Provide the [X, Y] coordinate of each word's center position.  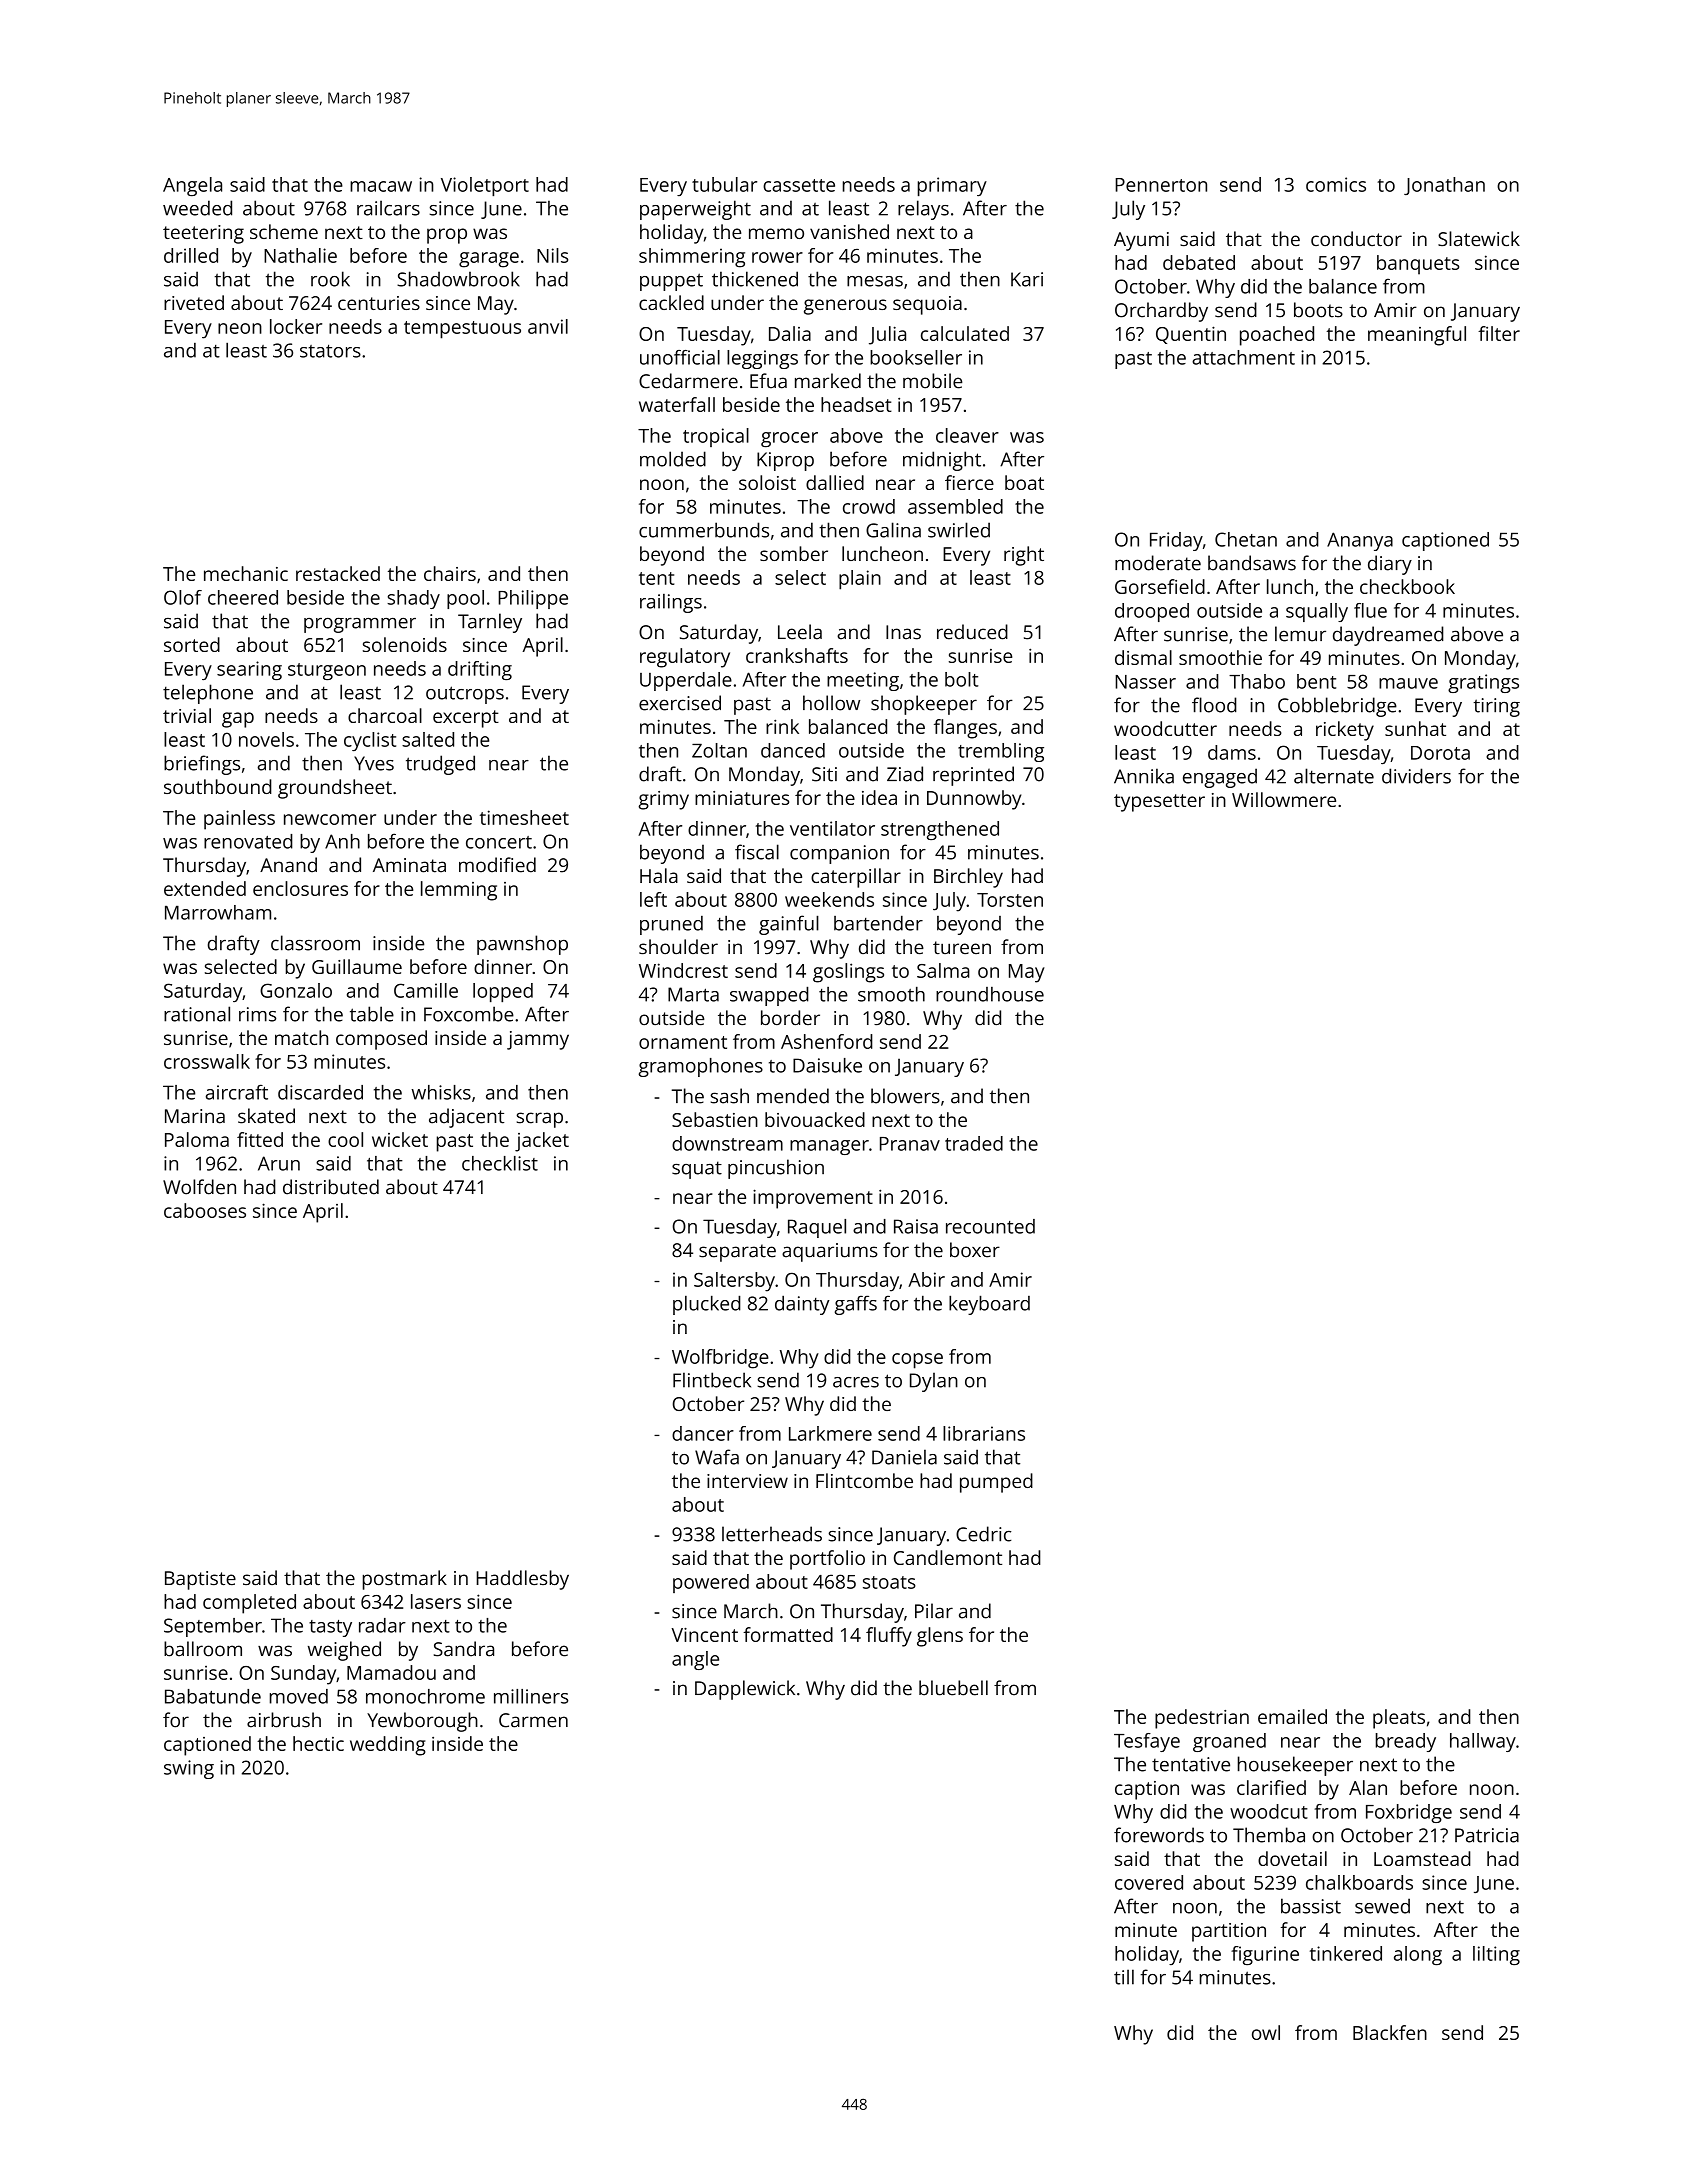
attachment [1243, 357]
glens [940, 1637]
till [1124, 1977]
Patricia [1487, 1835]
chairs [450, 573]
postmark [405, 1580]
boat [1024, 482]
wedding [388, 1746]
